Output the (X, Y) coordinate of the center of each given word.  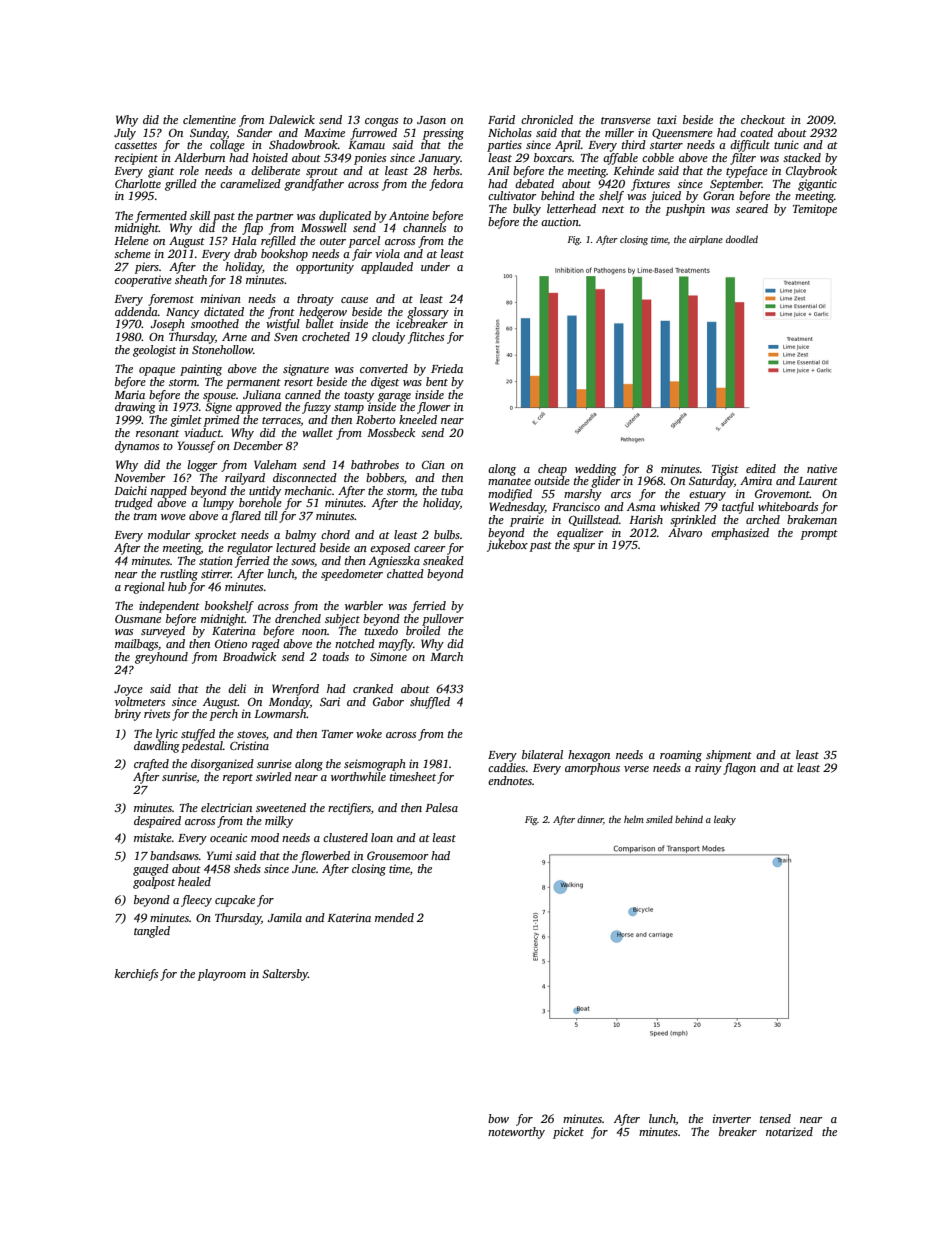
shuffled (430, 703)
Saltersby (285, 975)
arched (763, 519)
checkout (763, 119)
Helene (131, 240)
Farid (501, 119)
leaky (725, 820)
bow (498, 1118)
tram (145, 516)
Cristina (249, 745)
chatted (405, 573)
